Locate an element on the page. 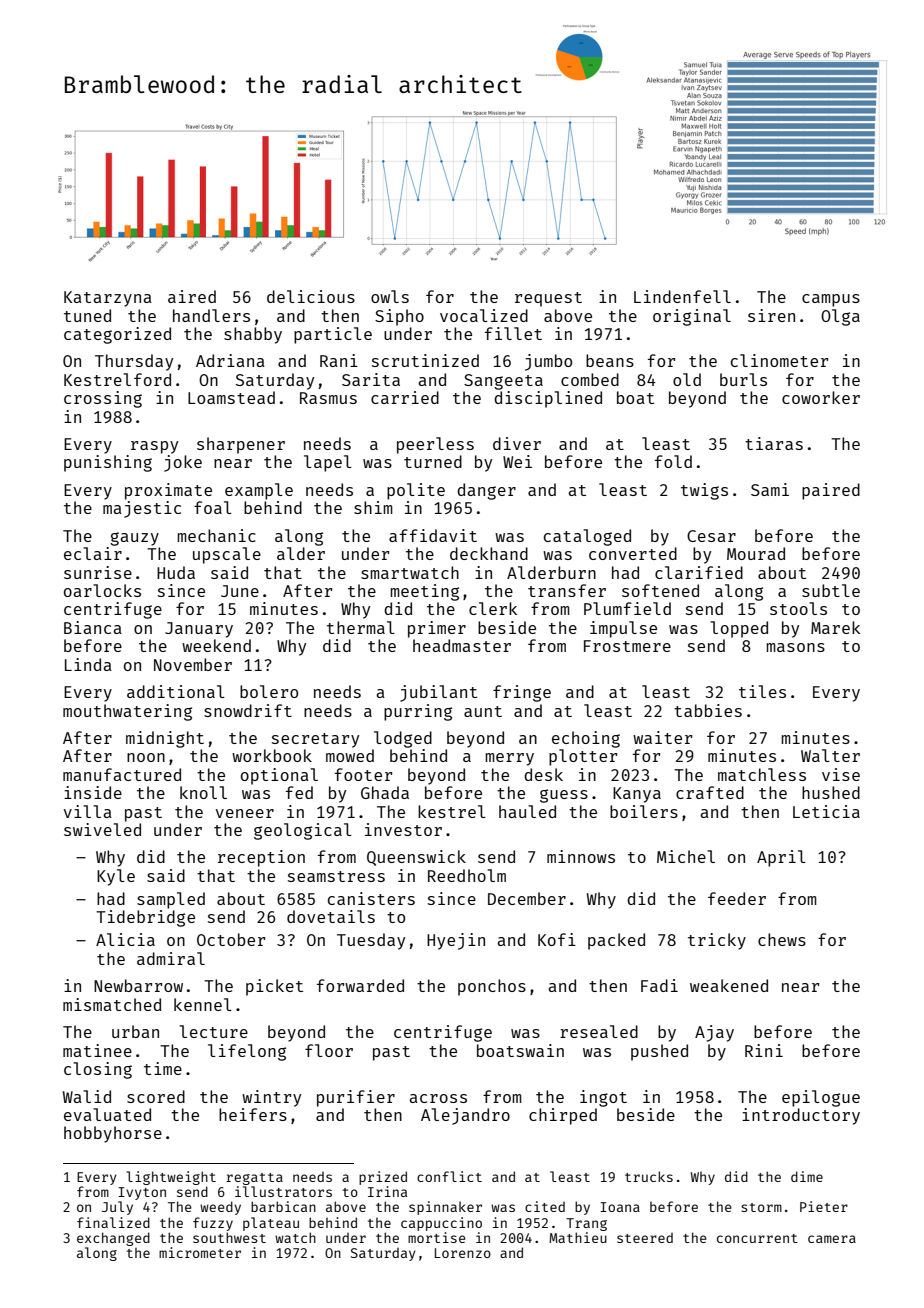 The image size is (924, 1308). crossing is located at coordinates (103, 399).
